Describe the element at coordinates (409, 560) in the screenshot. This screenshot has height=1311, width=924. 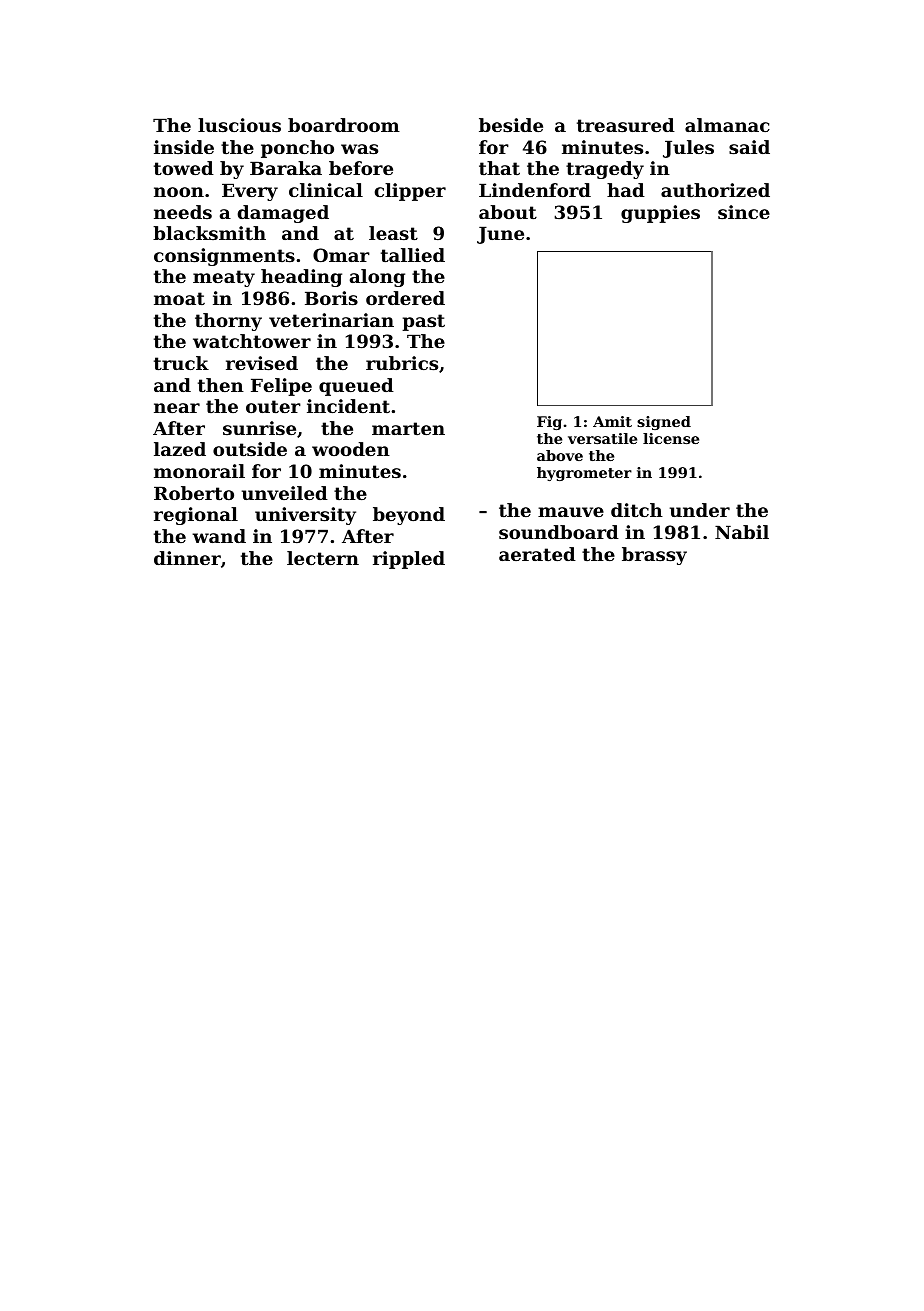
I see `rippled` at that location.
